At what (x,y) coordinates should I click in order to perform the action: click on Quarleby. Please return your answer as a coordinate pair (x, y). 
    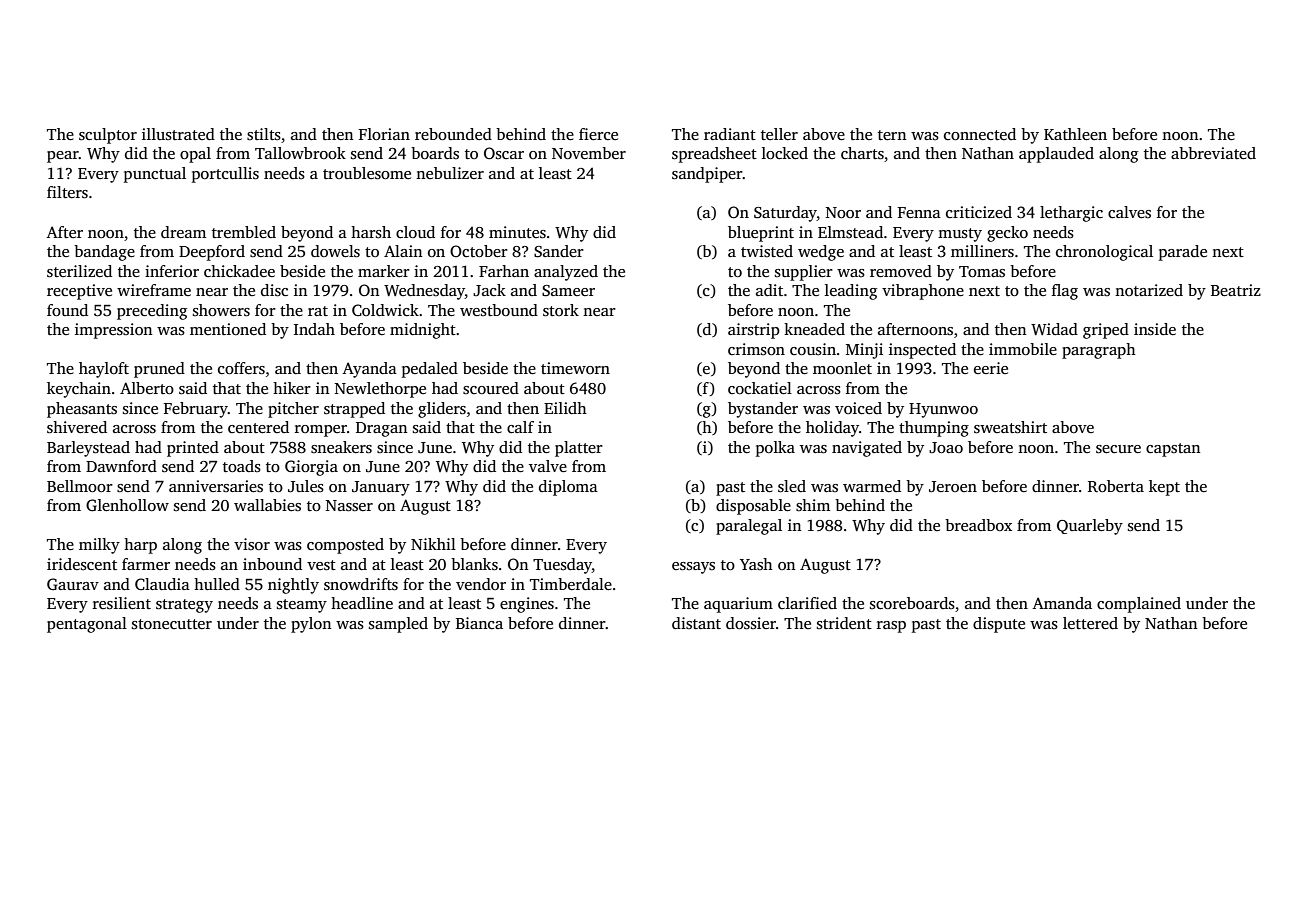
    Looking at the image, I should click on (1090, 527).
